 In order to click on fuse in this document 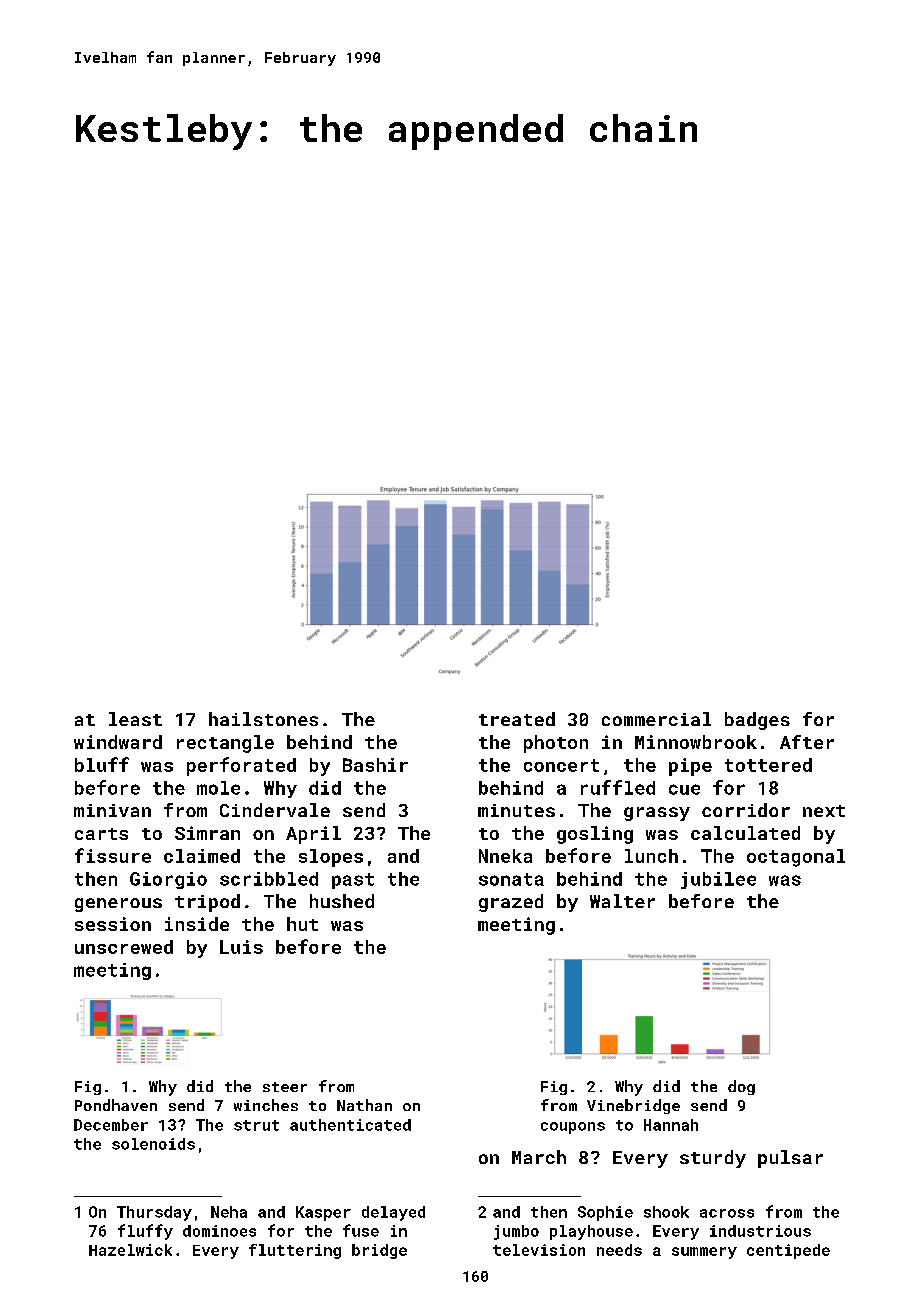, I will do `click(361, 1230)`.
